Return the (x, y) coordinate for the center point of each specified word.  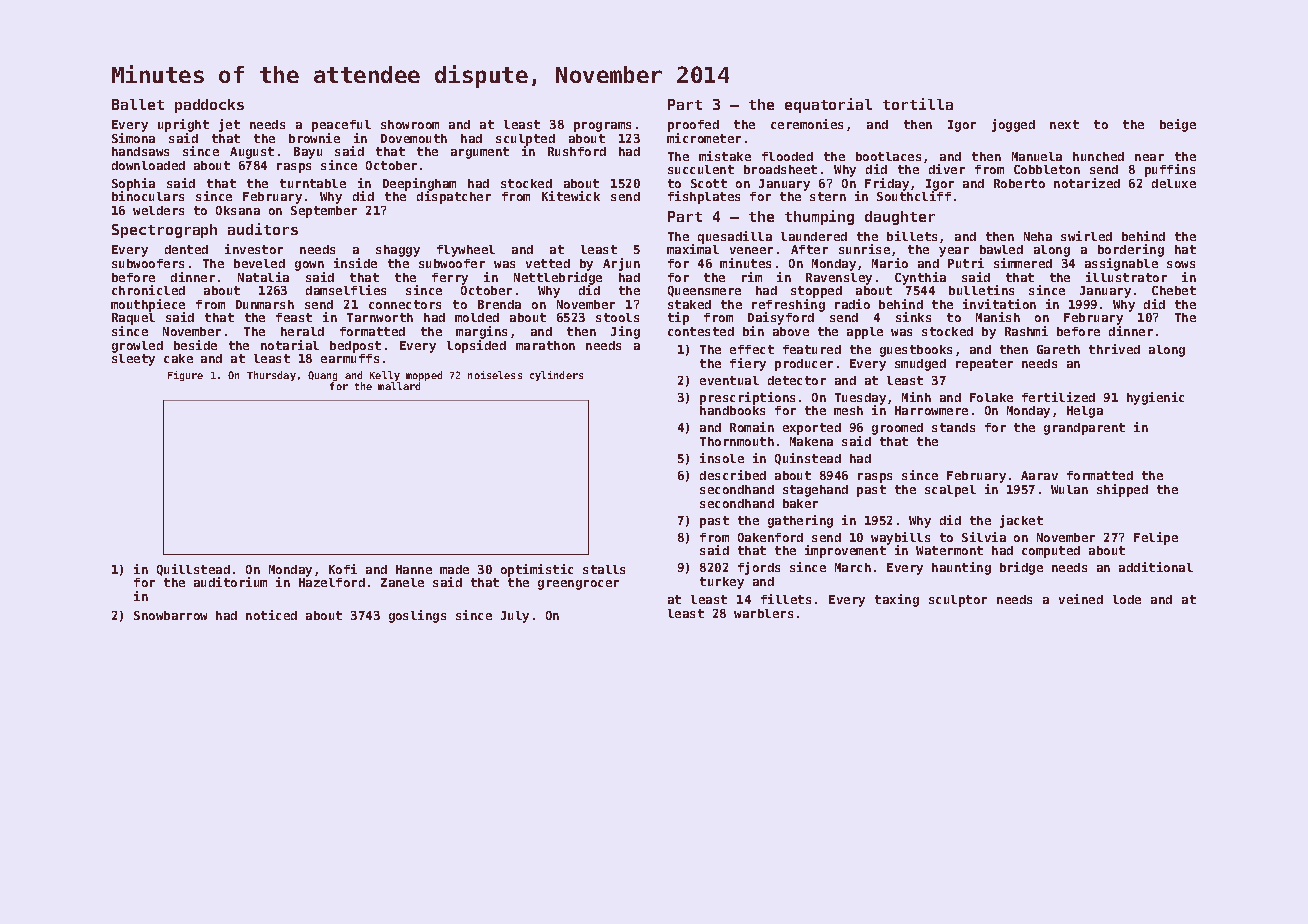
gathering (800, 521)
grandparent (1084, 429)
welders (158, 210)
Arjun (621, 264)
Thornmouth (737, 441)
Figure (185, 376)
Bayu (308, 153)
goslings (417, 616)
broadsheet (780, 169)
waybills (900, 538)
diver (947, 169)
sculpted (525, 140)
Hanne (414, 569)
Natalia (263, 277)
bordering (1131, 250)
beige (1178, 125)
